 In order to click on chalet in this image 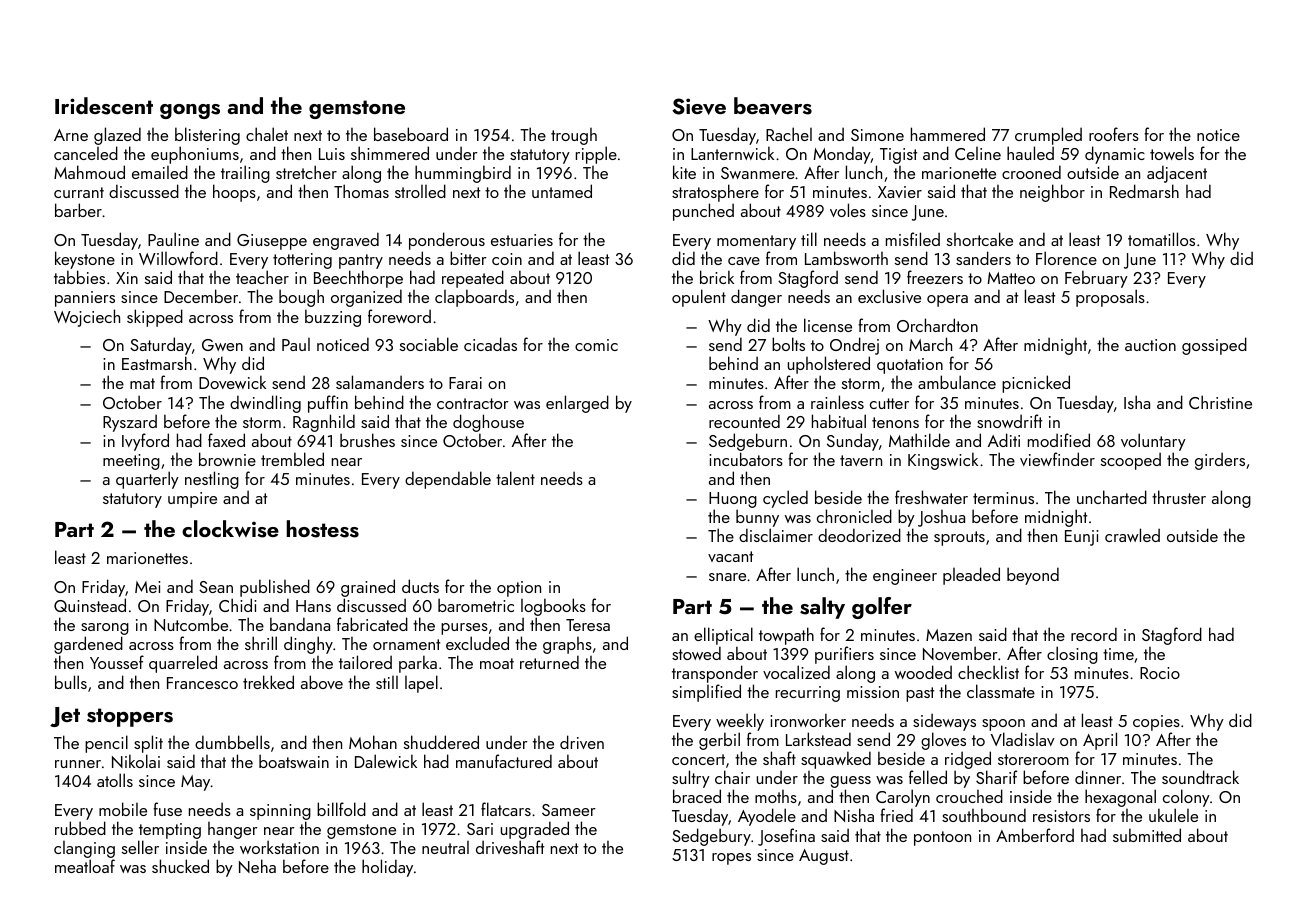, I will do `click(267, 134)`.
